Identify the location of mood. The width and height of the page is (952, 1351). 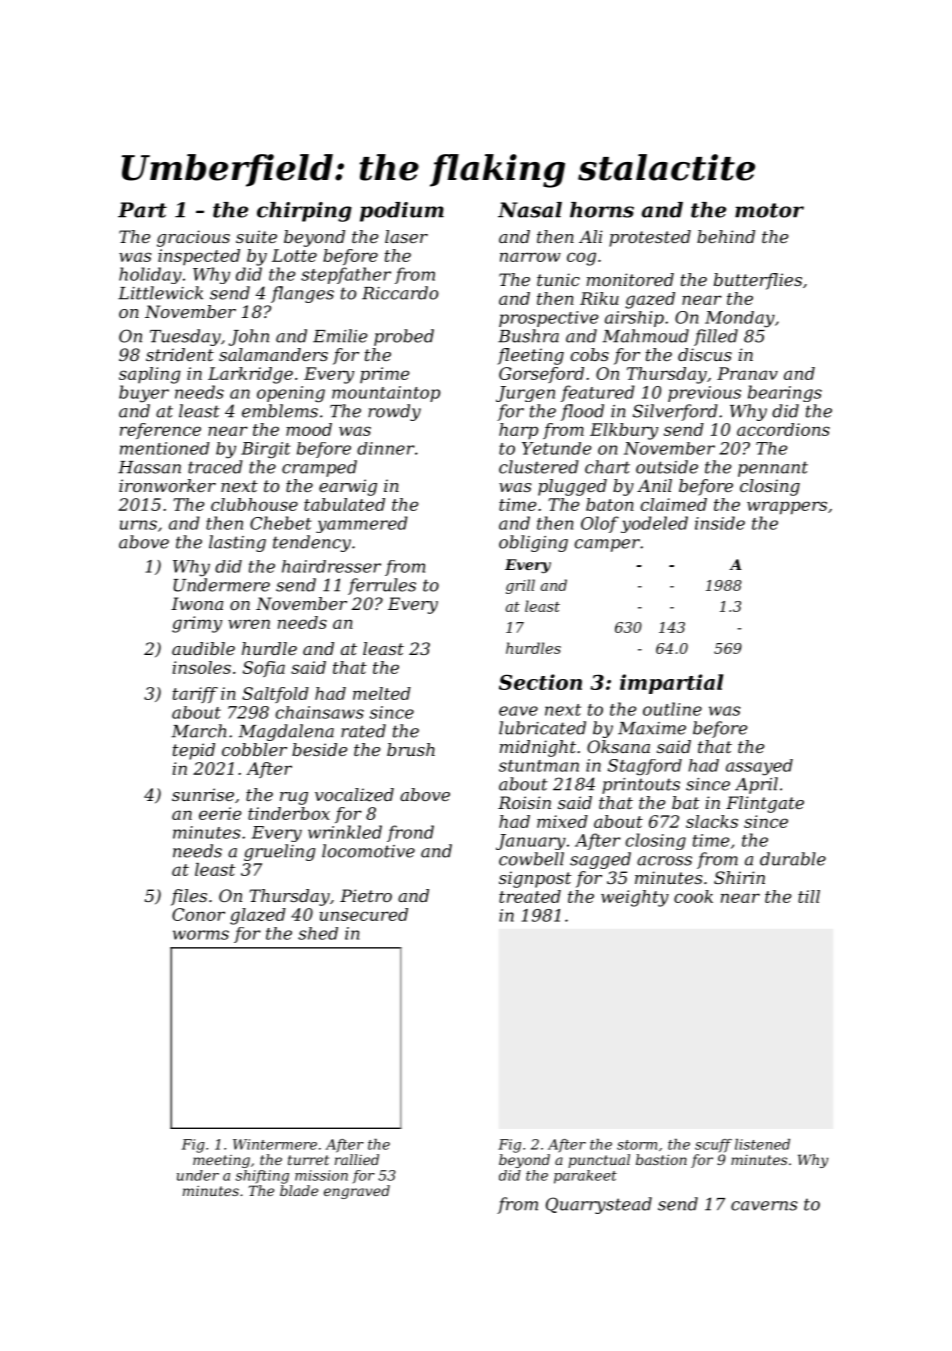
(309, 429).
